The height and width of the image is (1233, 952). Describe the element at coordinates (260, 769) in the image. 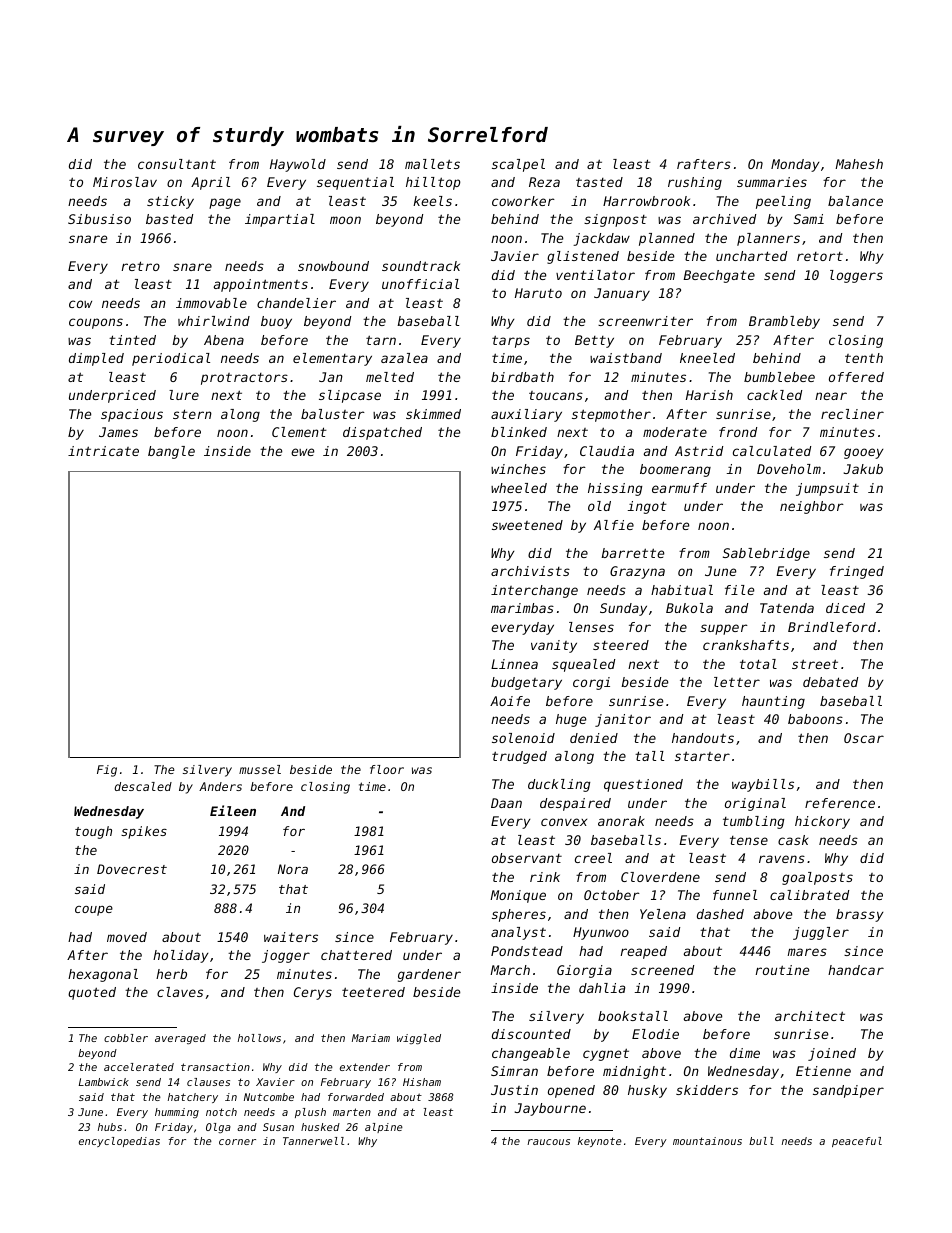

I see `mussel` at that location.
